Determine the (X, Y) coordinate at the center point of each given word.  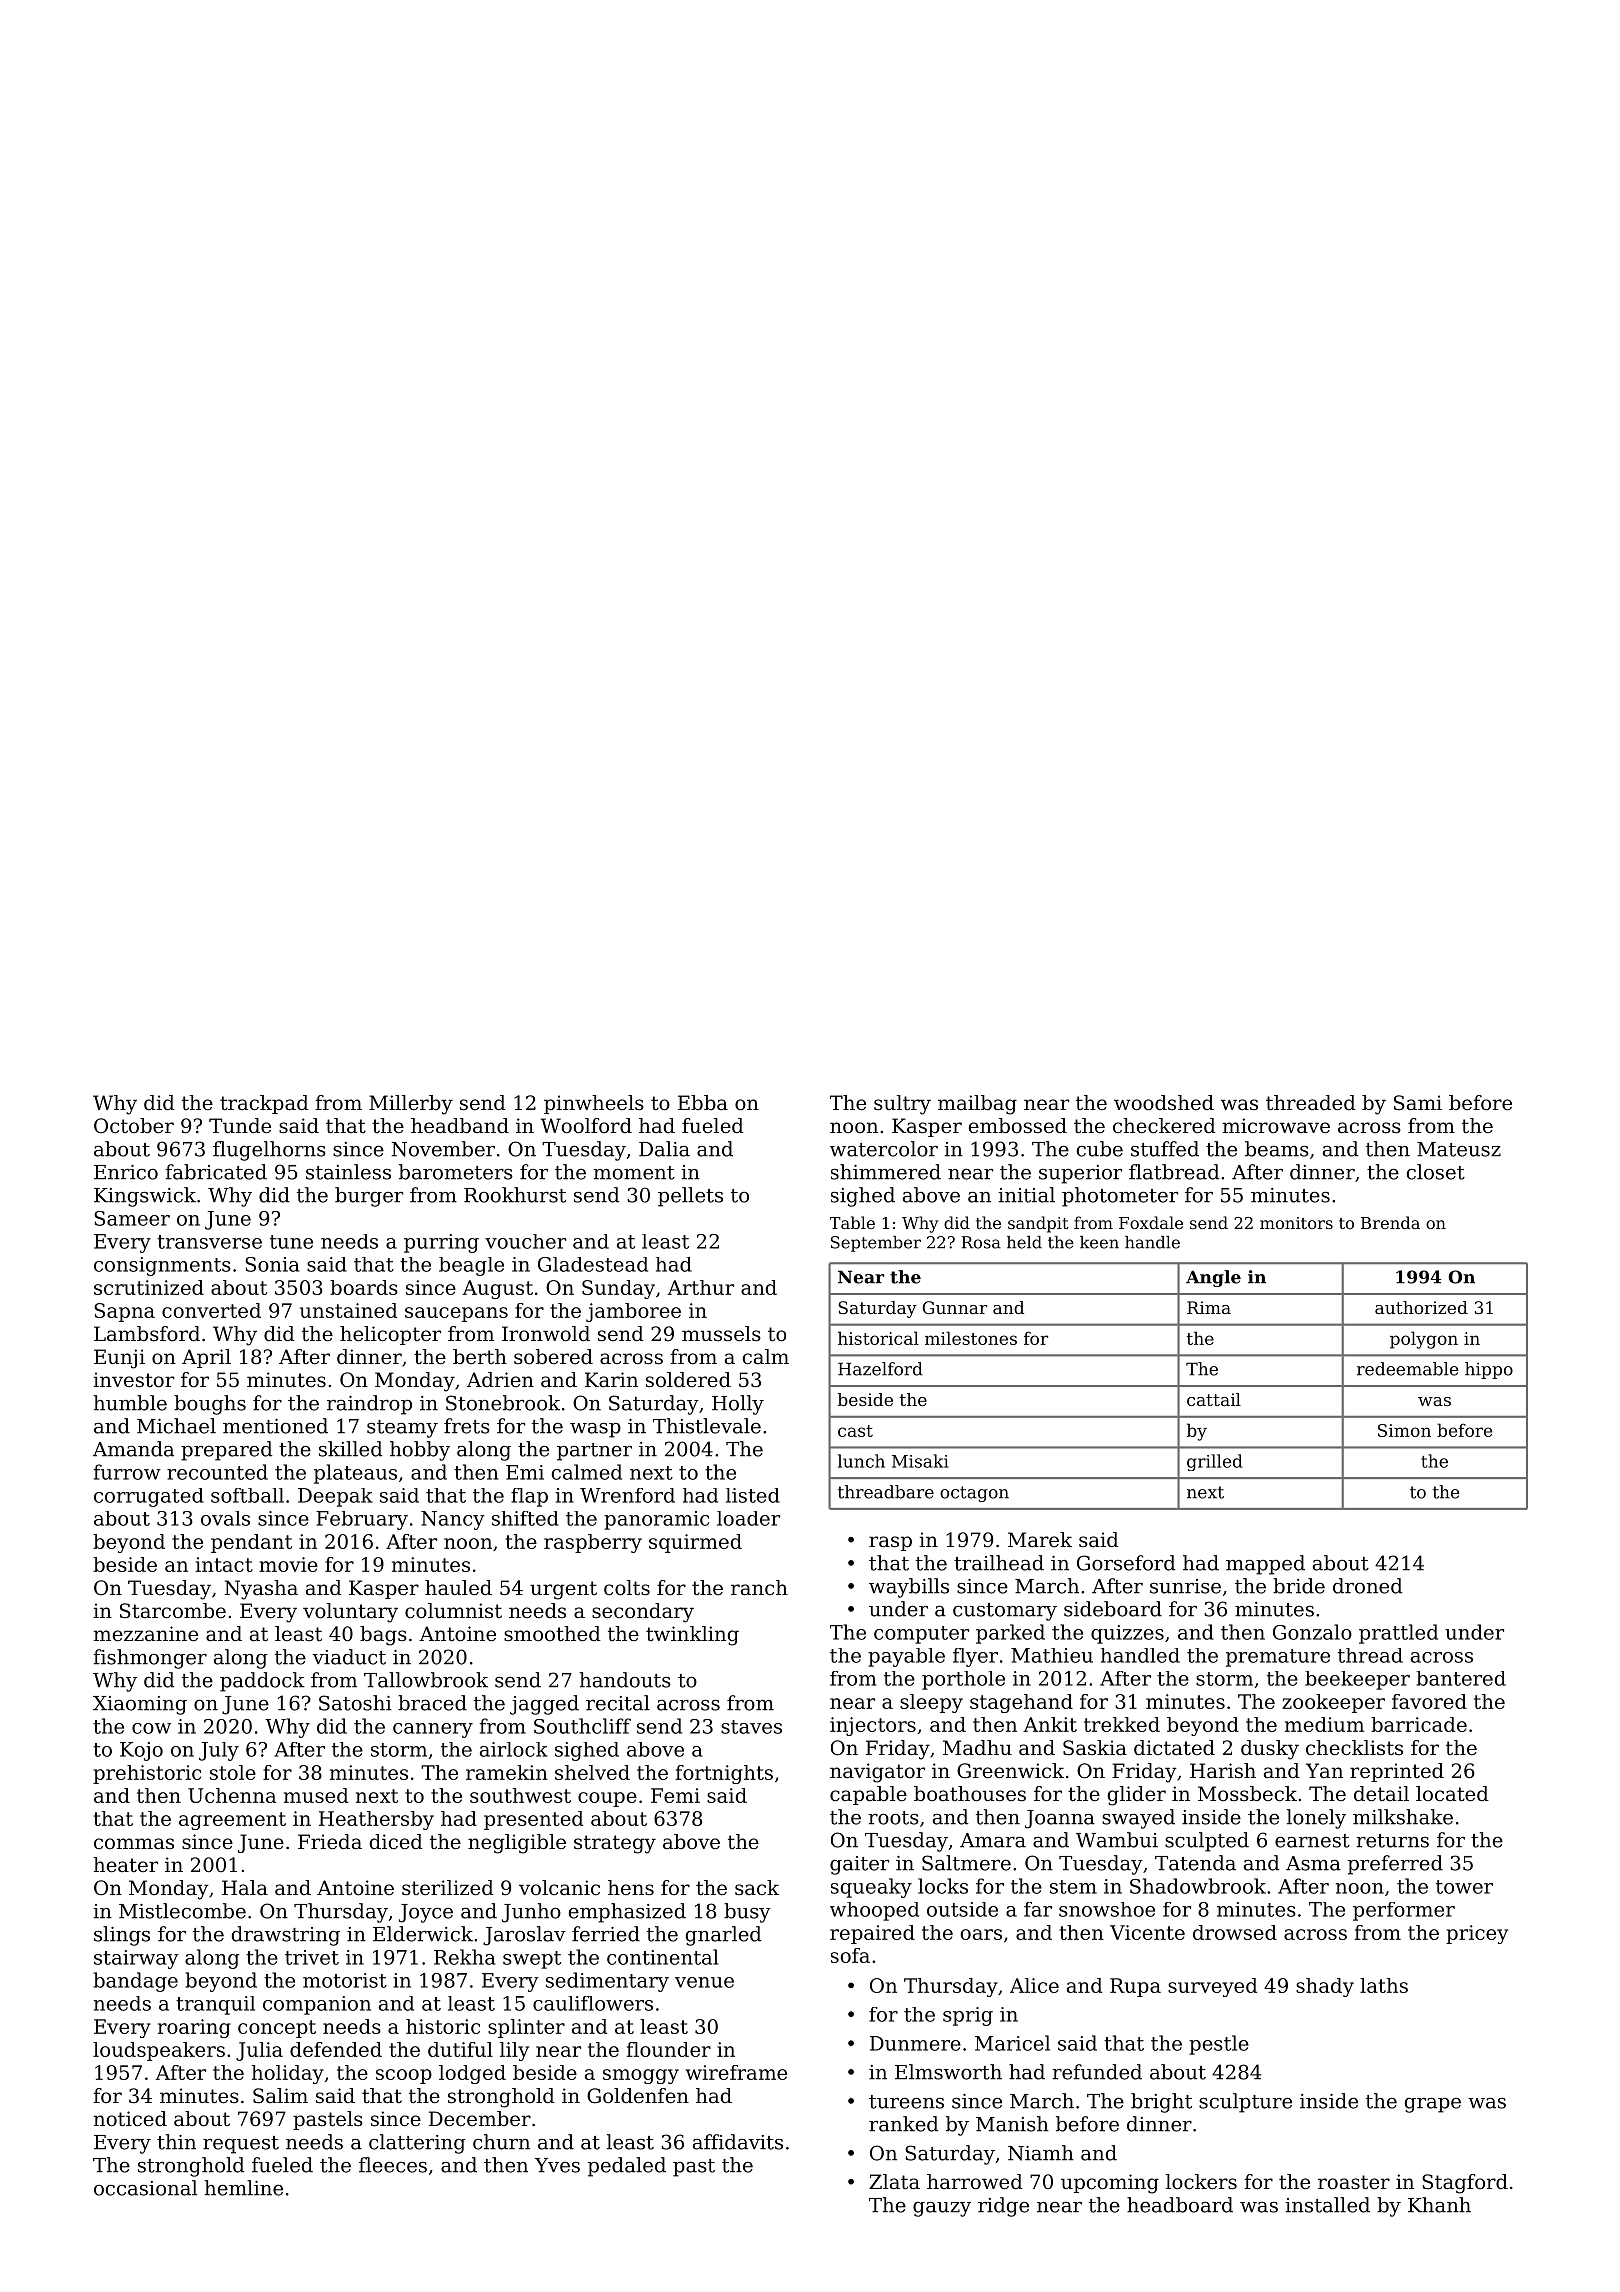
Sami (1418, 1103)
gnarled (723, 1936)
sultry (902, 1105)
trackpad (264, 1104)
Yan (1324, 1770)
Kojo (141, 1751)
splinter (526, 2028)
